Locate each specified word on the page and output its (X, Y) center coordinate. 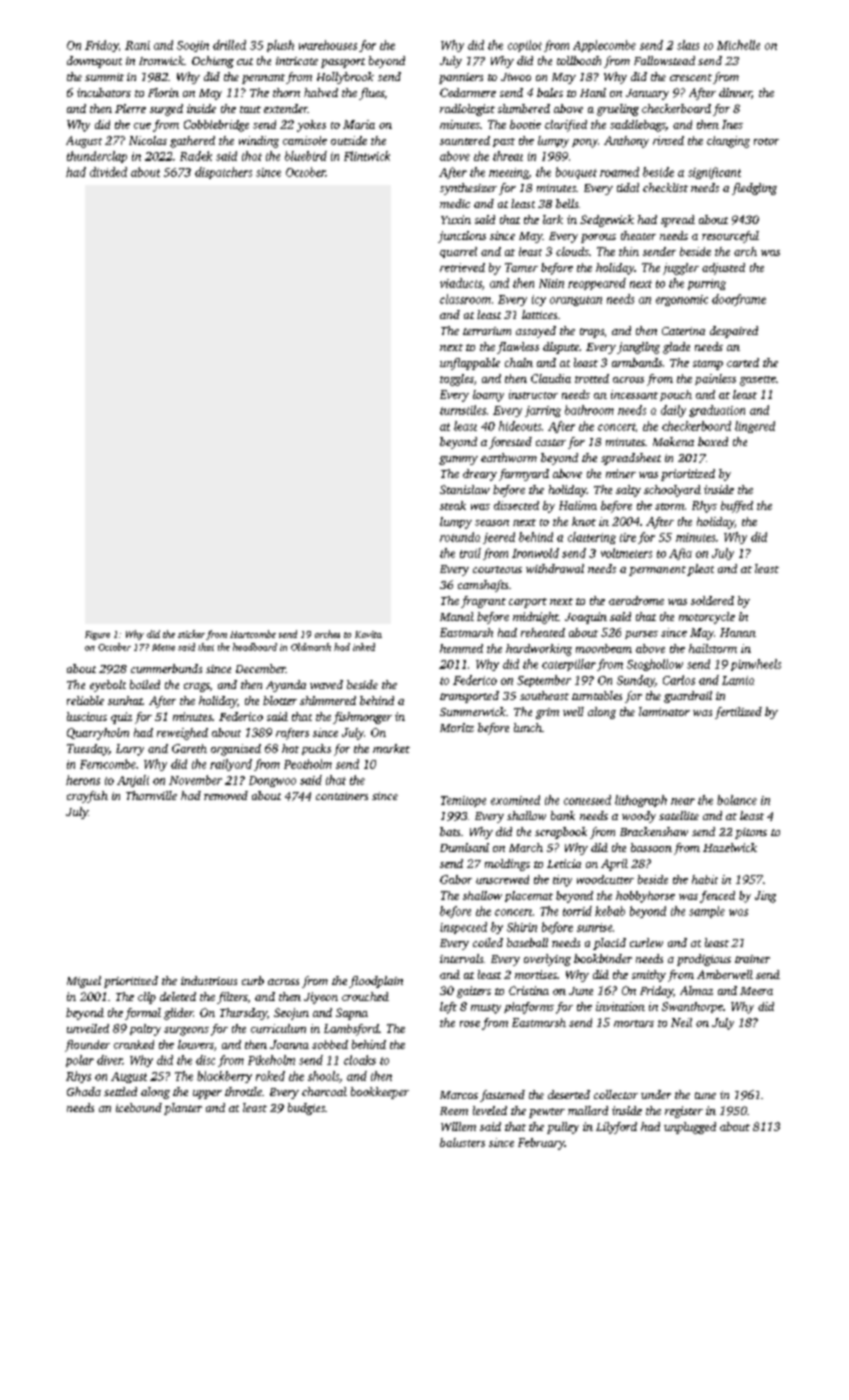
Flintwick (367, 156)
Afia (680, 554)
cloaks (360, 1060)
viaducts (461, 283)
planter (183, 1109)
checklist (665, 187)
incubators (104, 92)
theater (638, 235)
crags (197, 687)
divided (108, 172)
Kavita (368, 634)
